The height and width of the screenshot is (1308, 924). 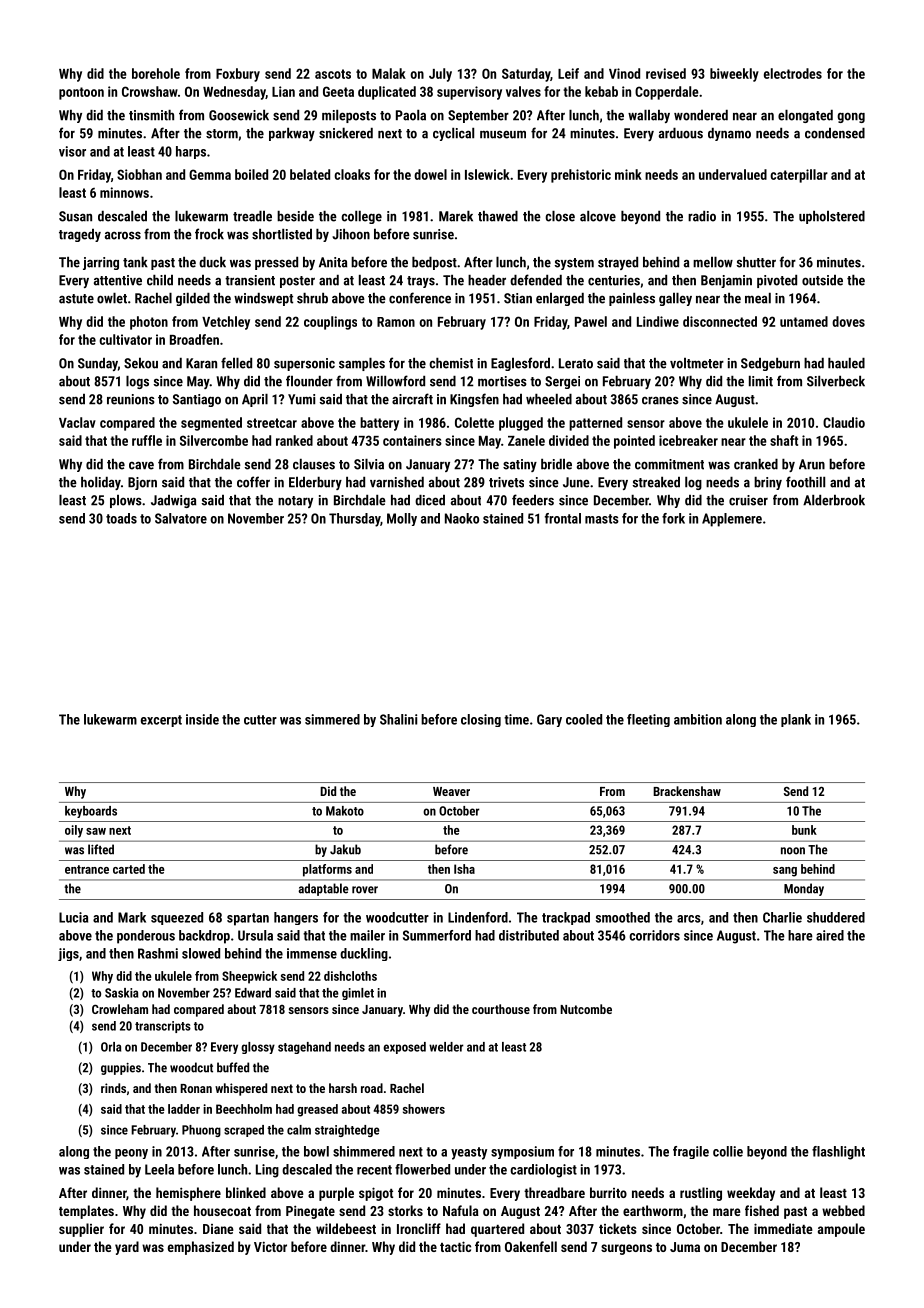 What do you see at coordinates (455, 1246) in the screenshot?
I see `tactic` at bounding box center [455, 1246].
